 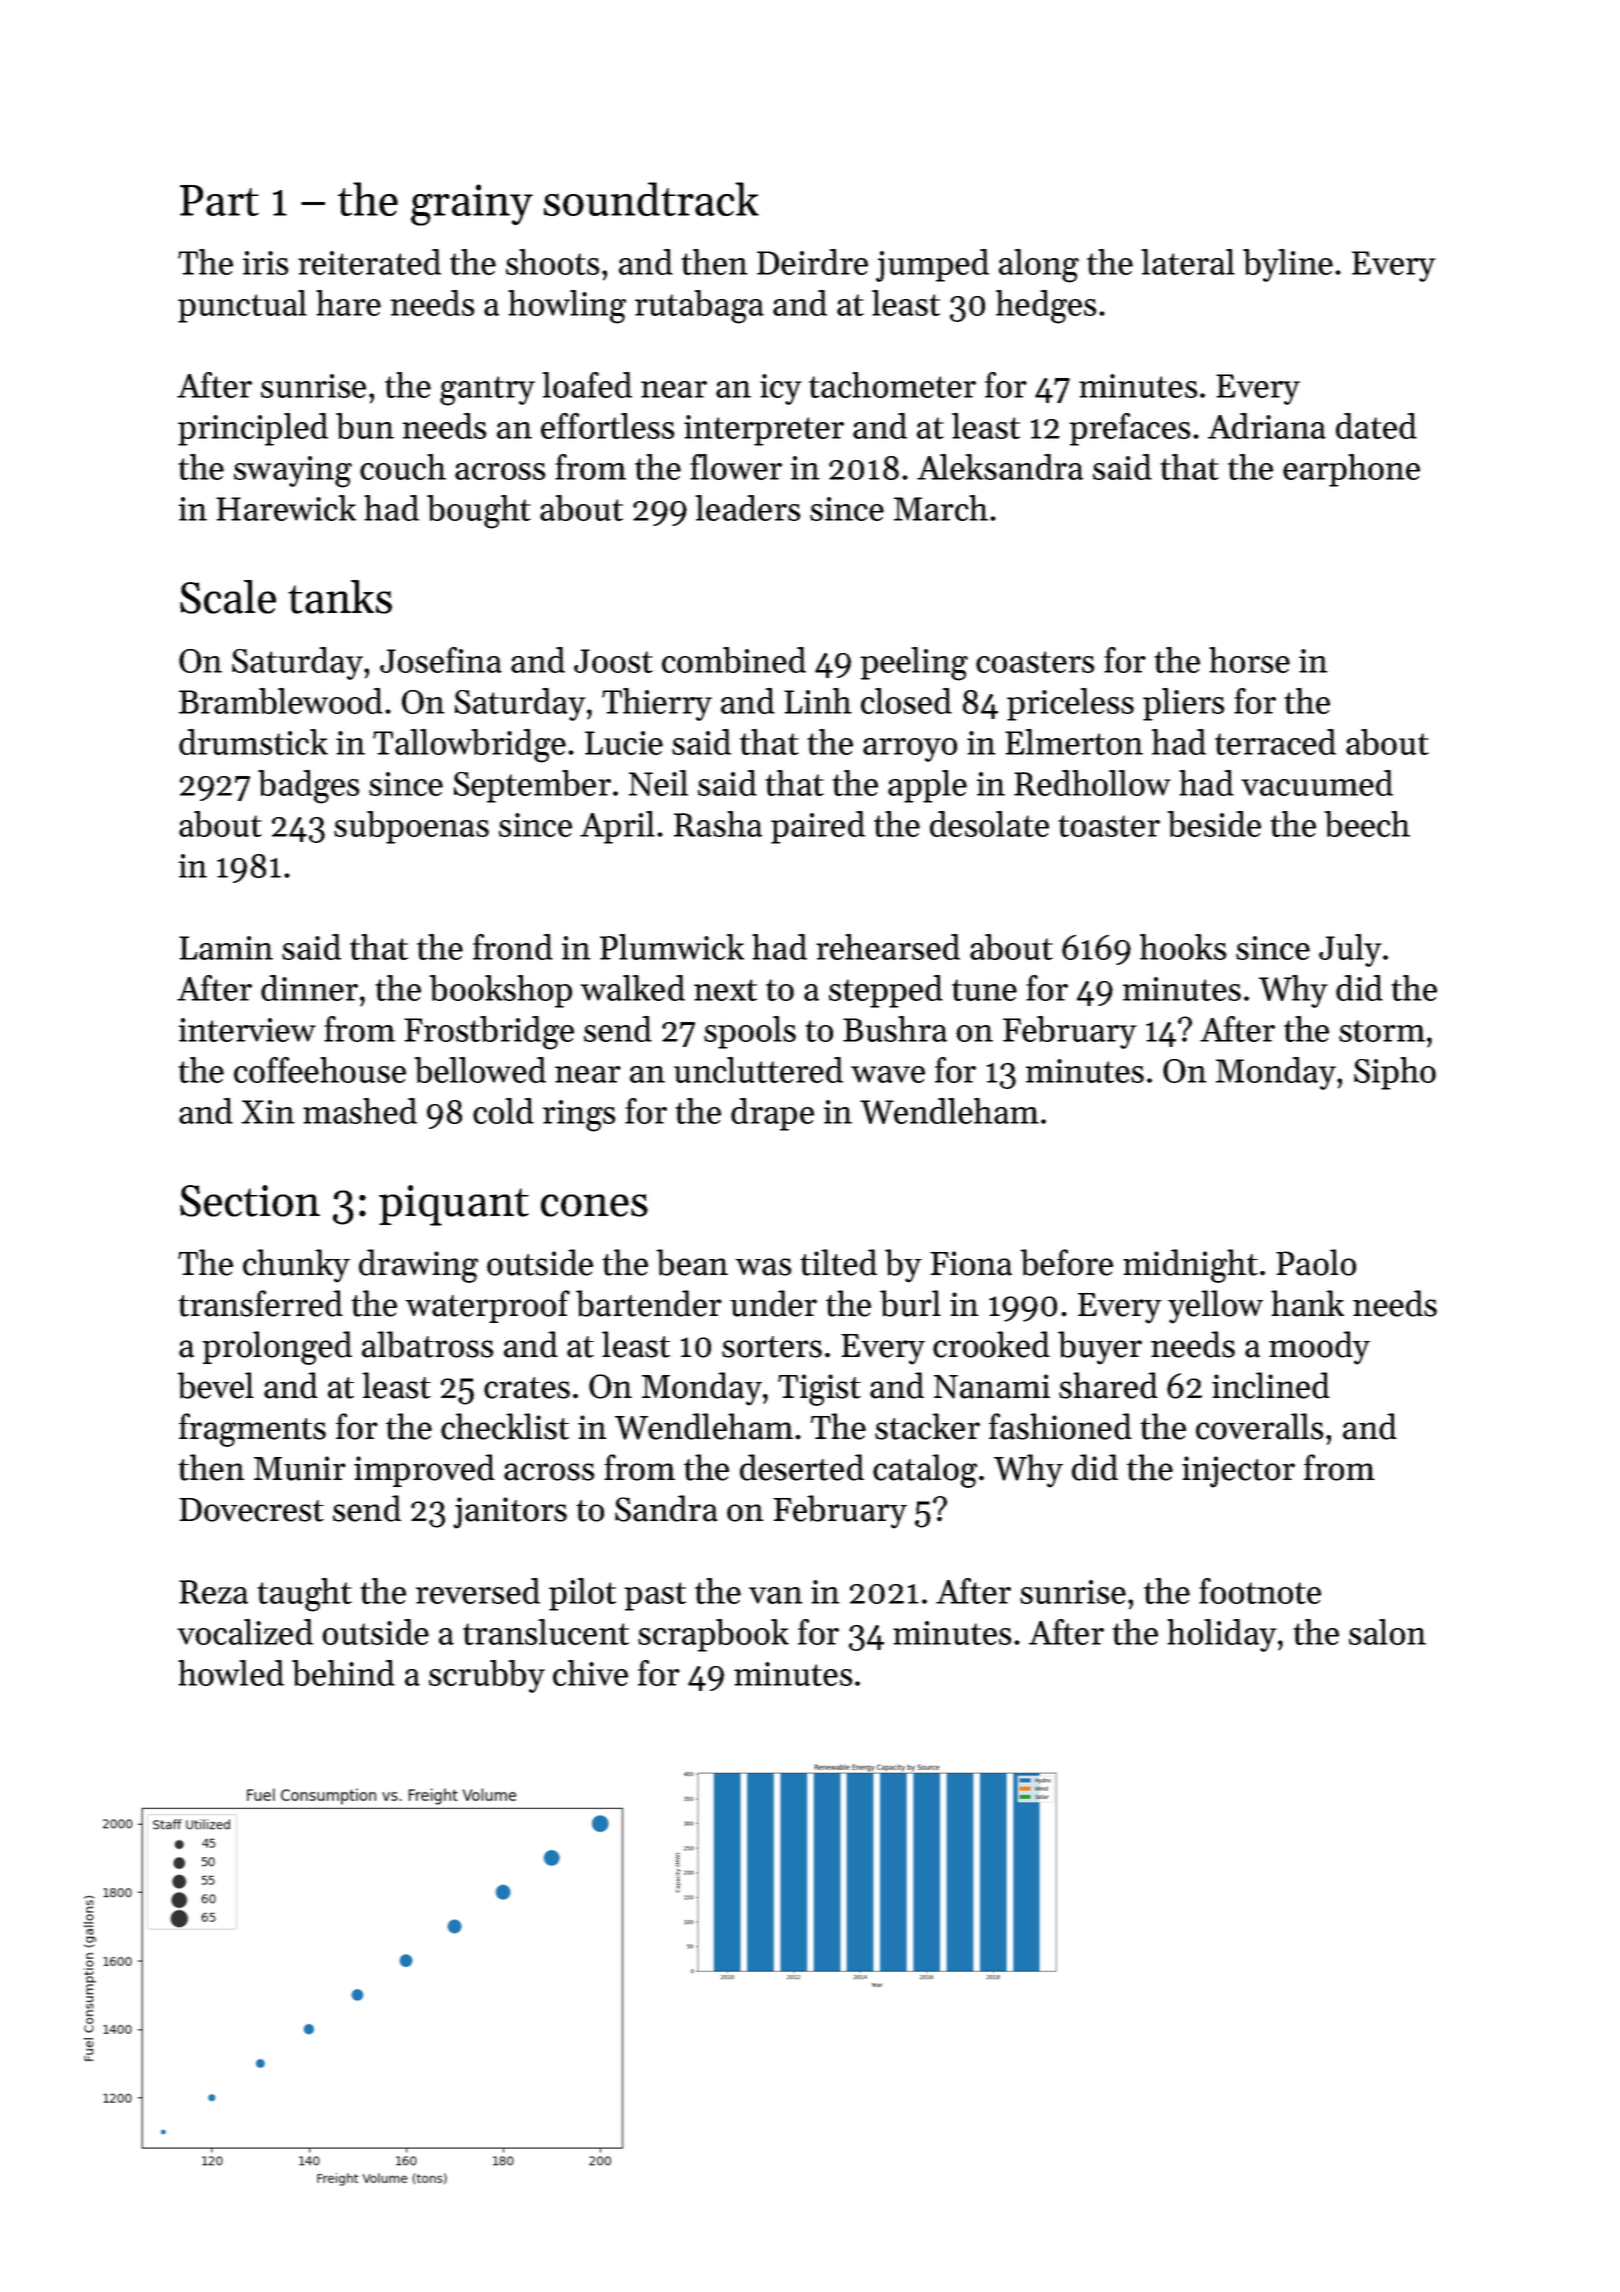 What do you see at coordinates (441, 660) in the document?
I see `Josefina` at bounding box center [441, 660].
